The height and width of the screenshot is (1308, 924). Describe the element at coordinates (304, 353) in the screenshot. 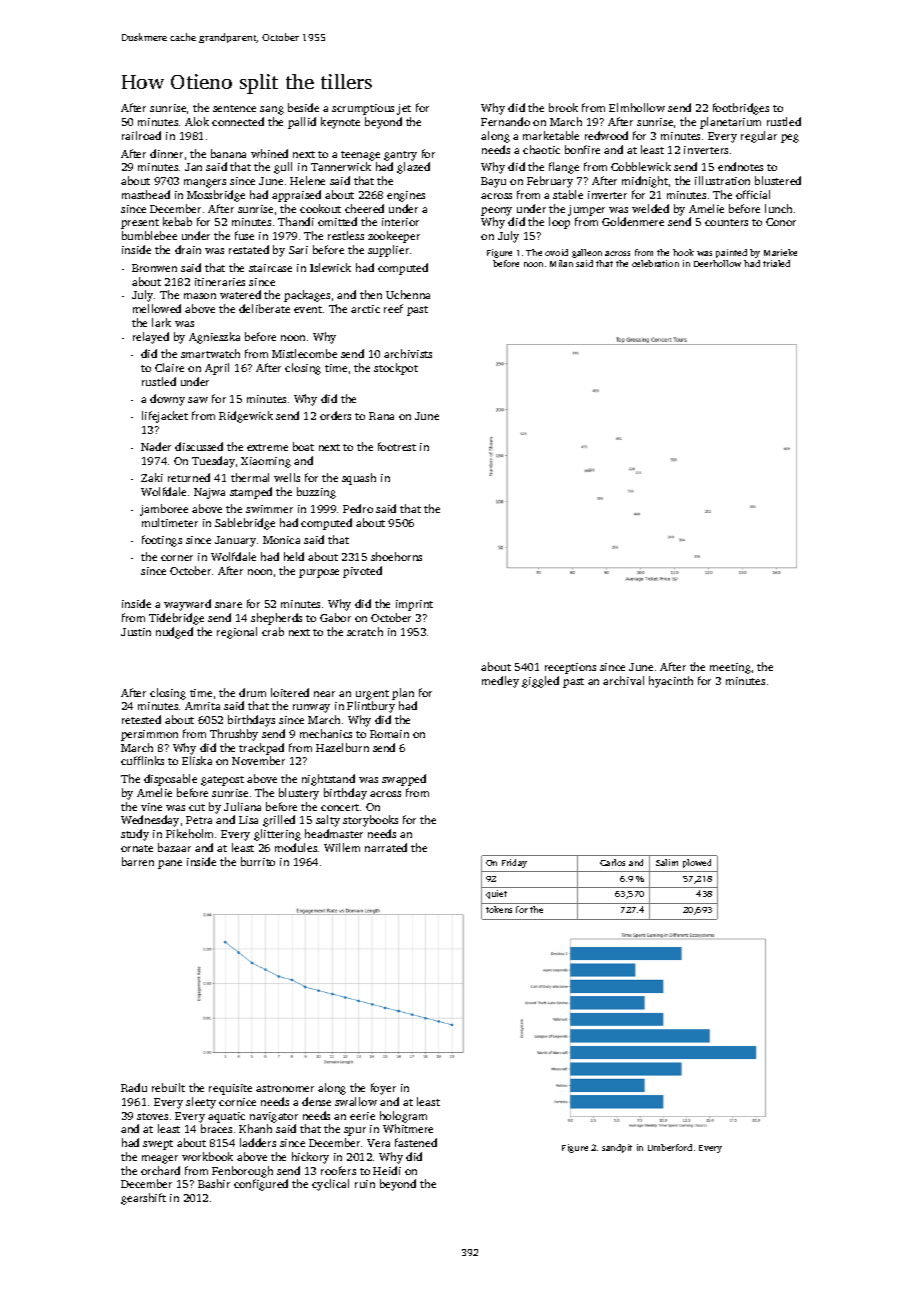

I see `Mistlecombe` at that location.
